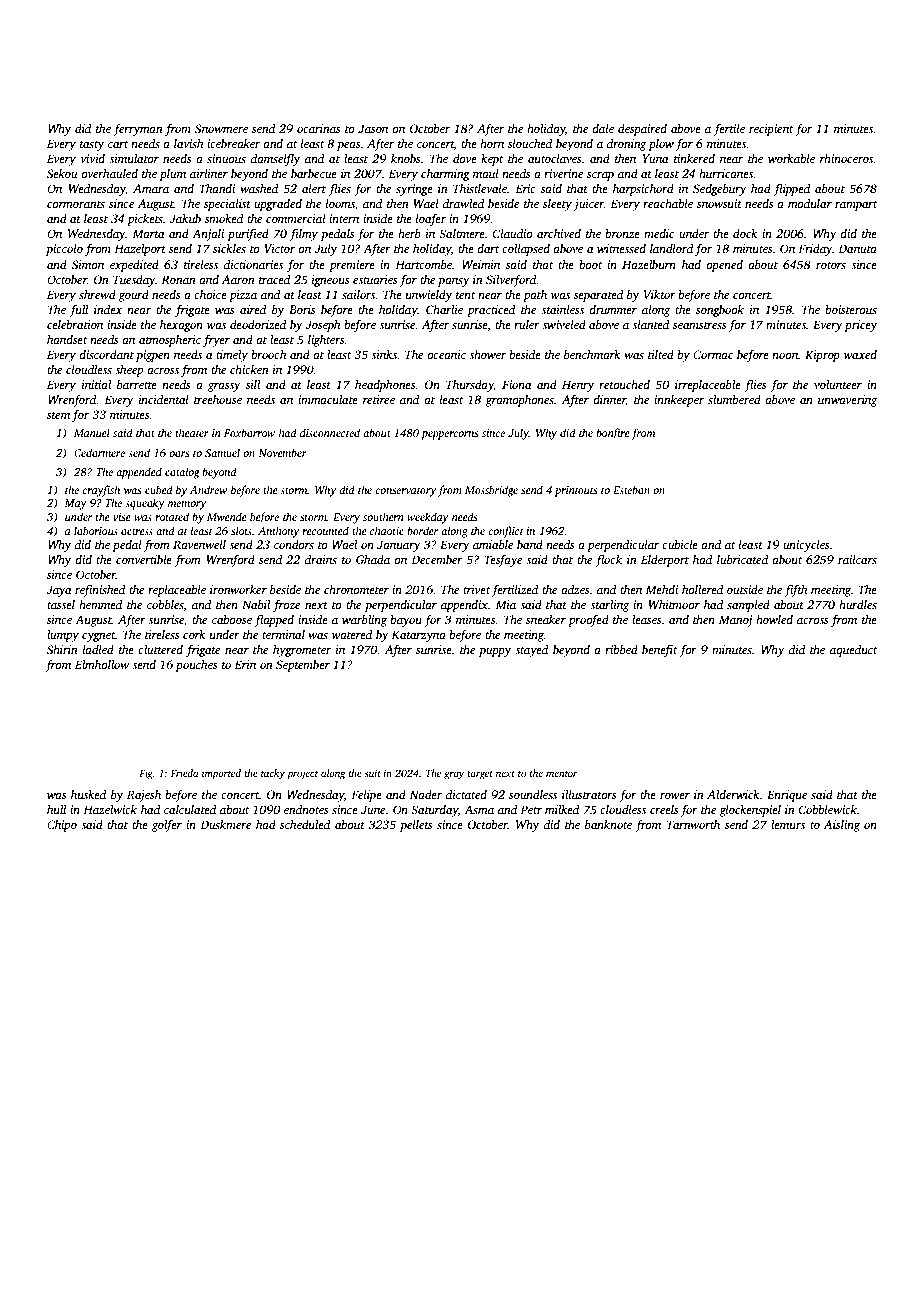 This screenshot has width=924, height=1308. What do you see at coordinates (785, 356) in the screenshot?
I see `noon` at bounding box center [785, 356].
